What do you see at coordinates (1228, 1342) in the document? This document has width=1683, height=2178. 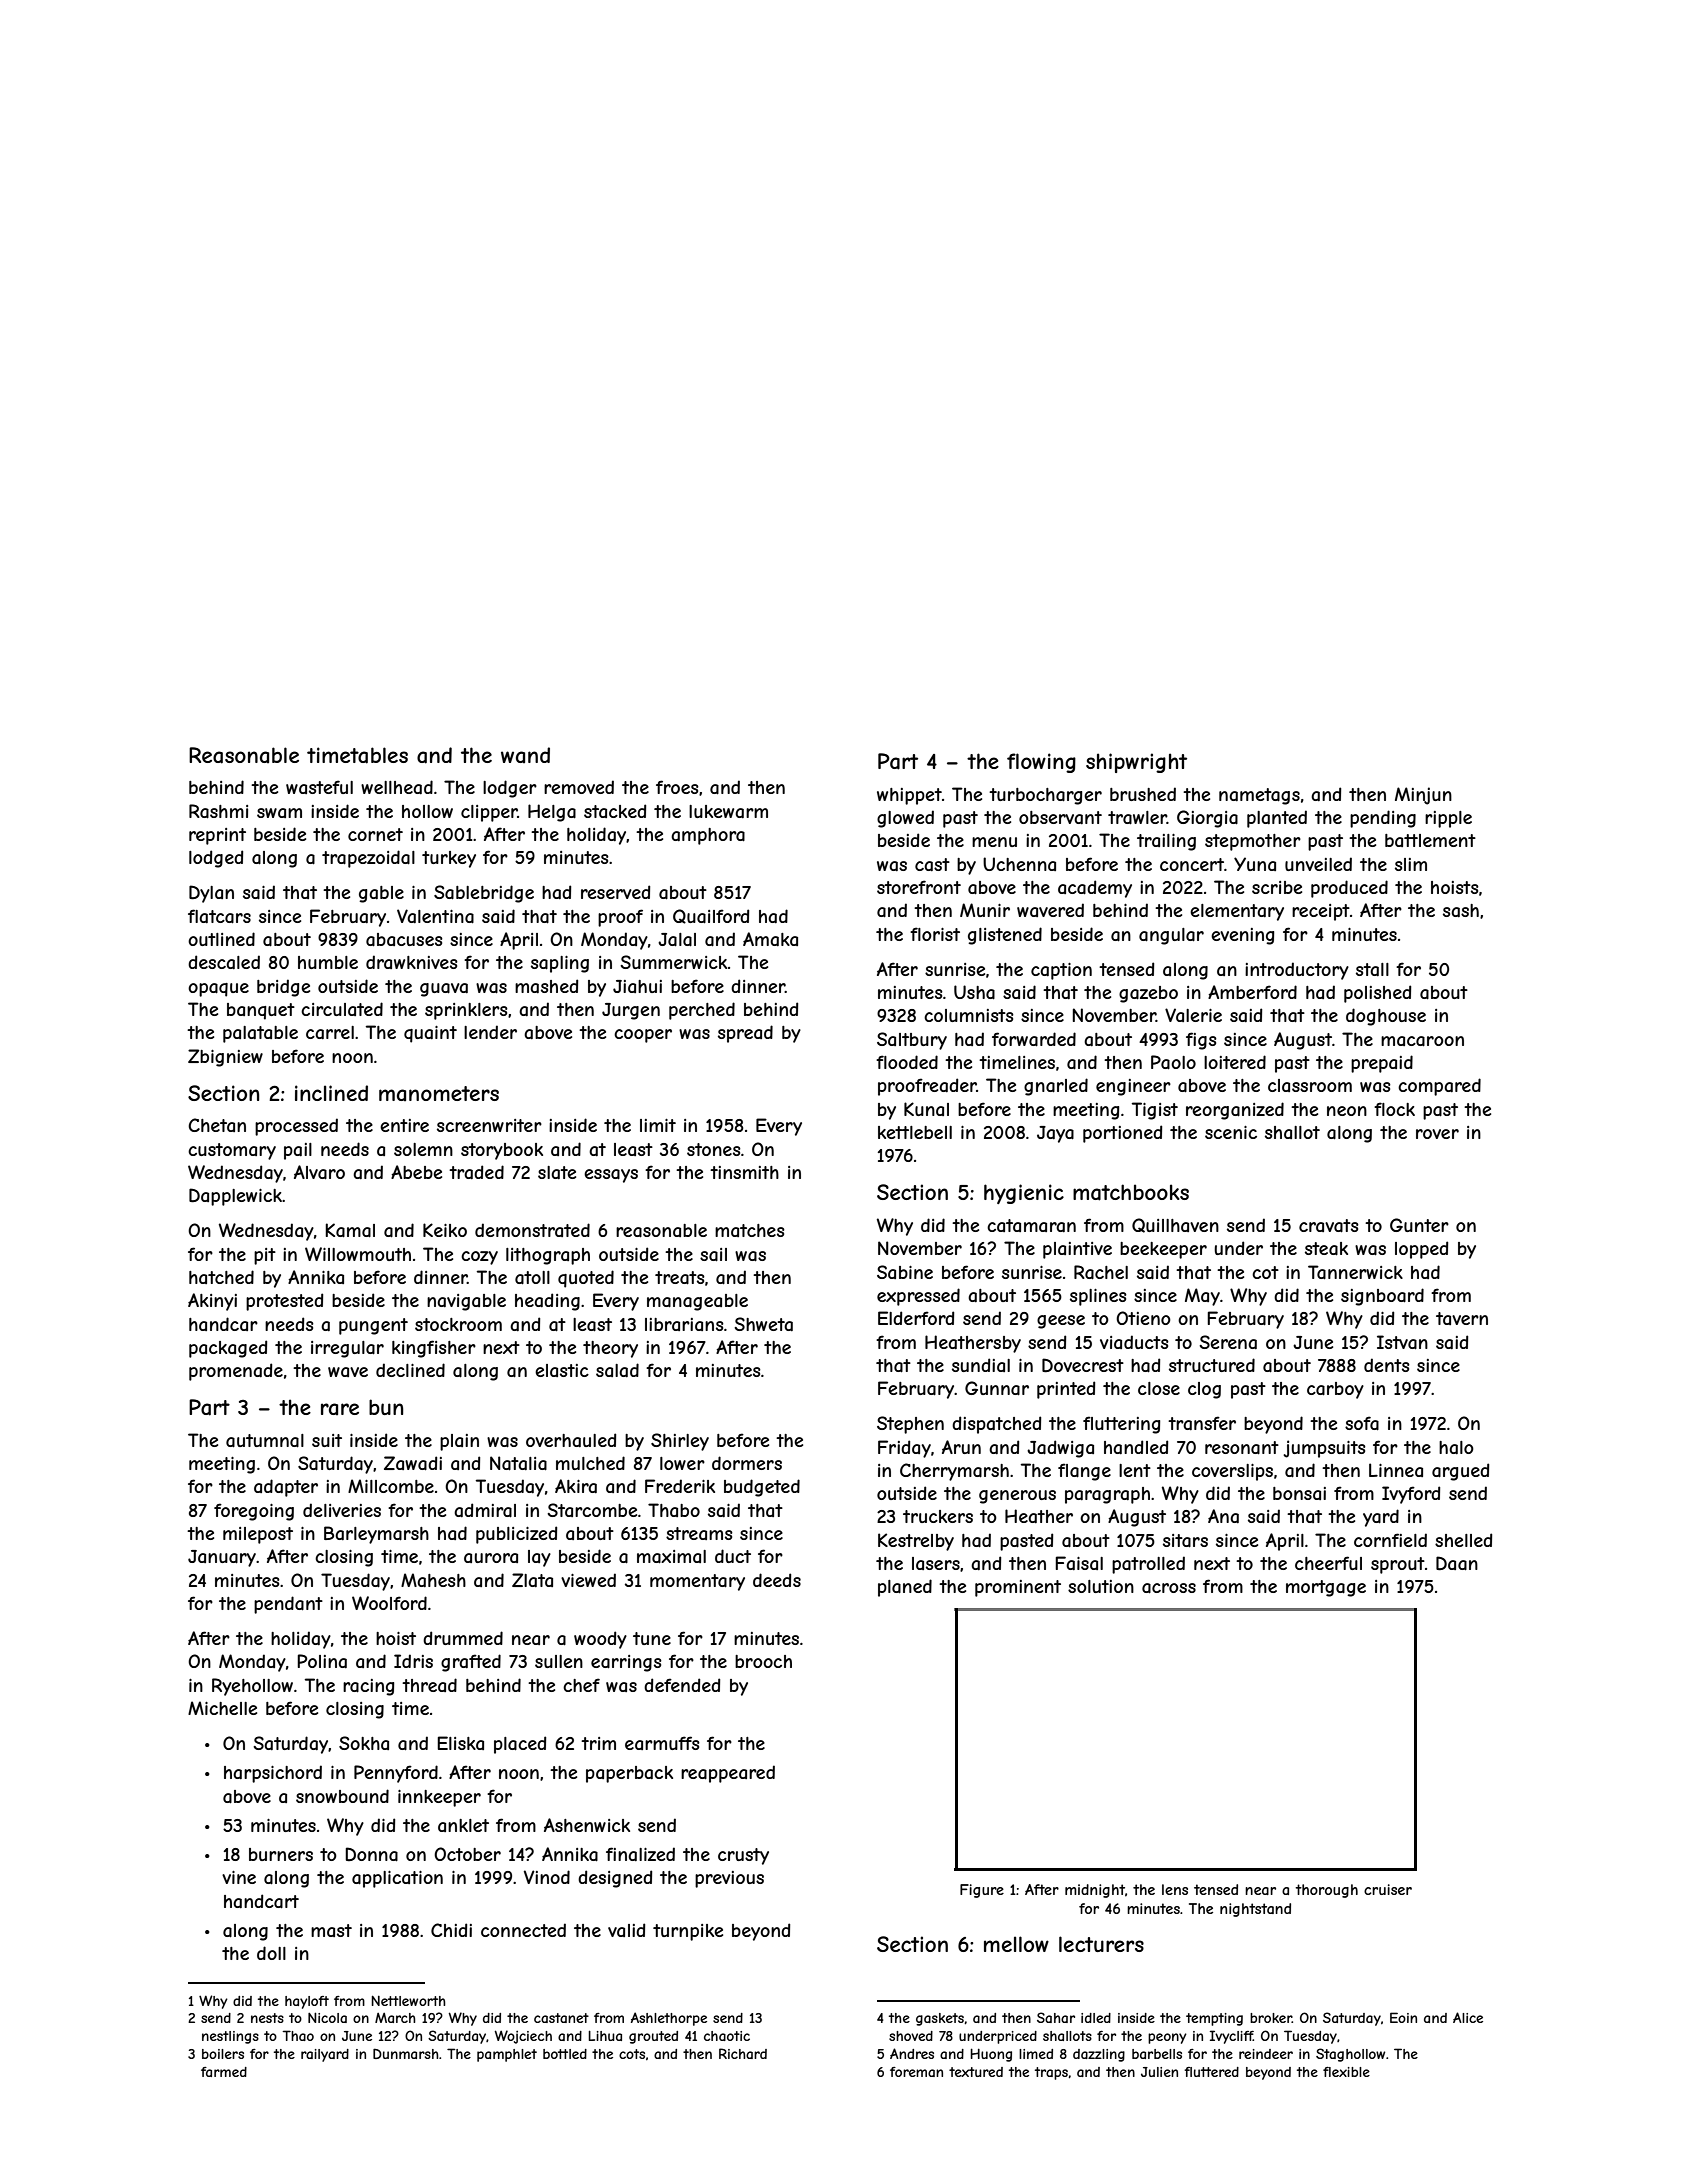 I see `Serena` at bounding box center [1228, 1342].
